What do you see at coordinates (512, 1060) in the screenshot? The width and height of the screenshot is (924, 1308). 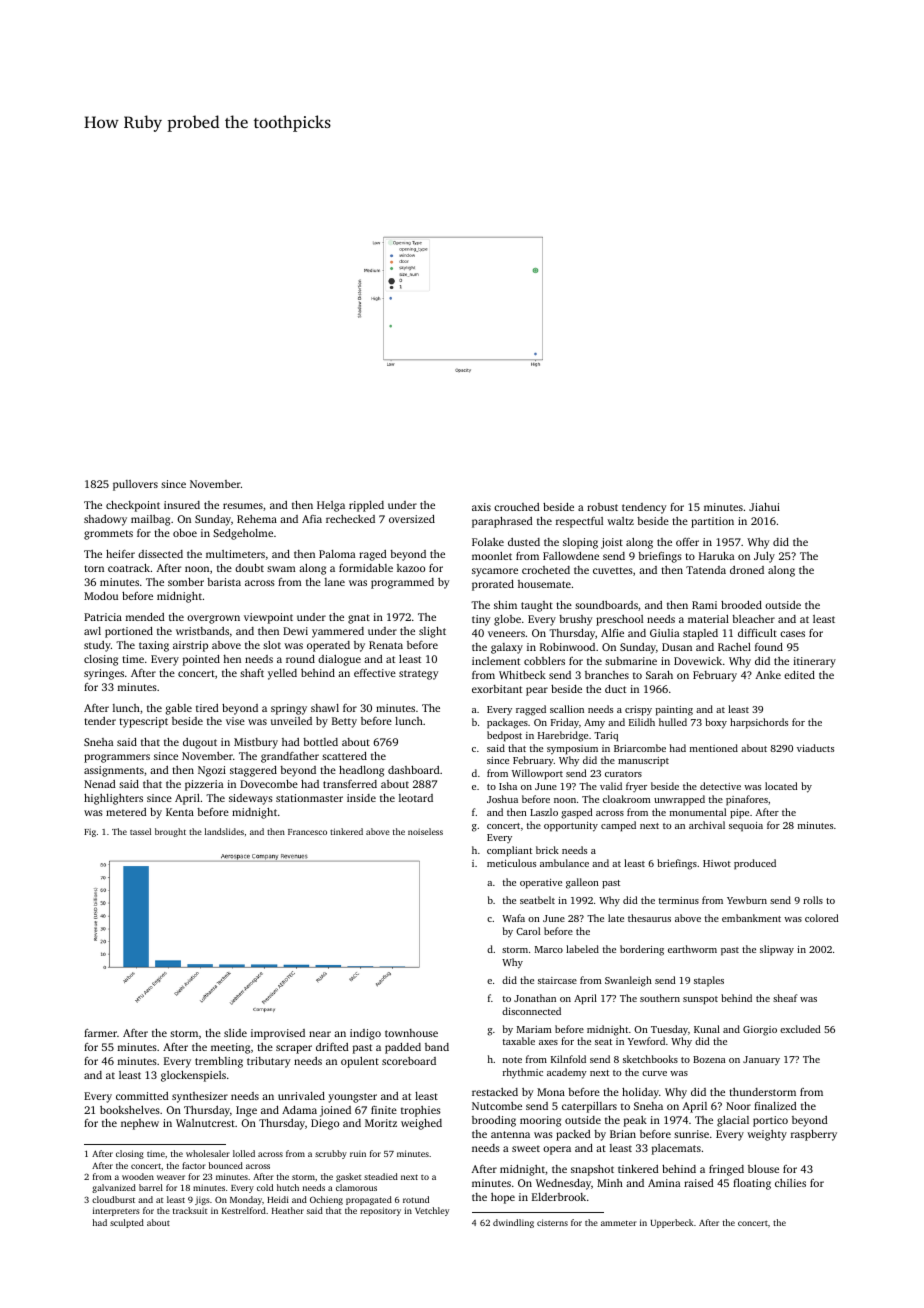 I see `note` at bounding box center [512, 1060].
